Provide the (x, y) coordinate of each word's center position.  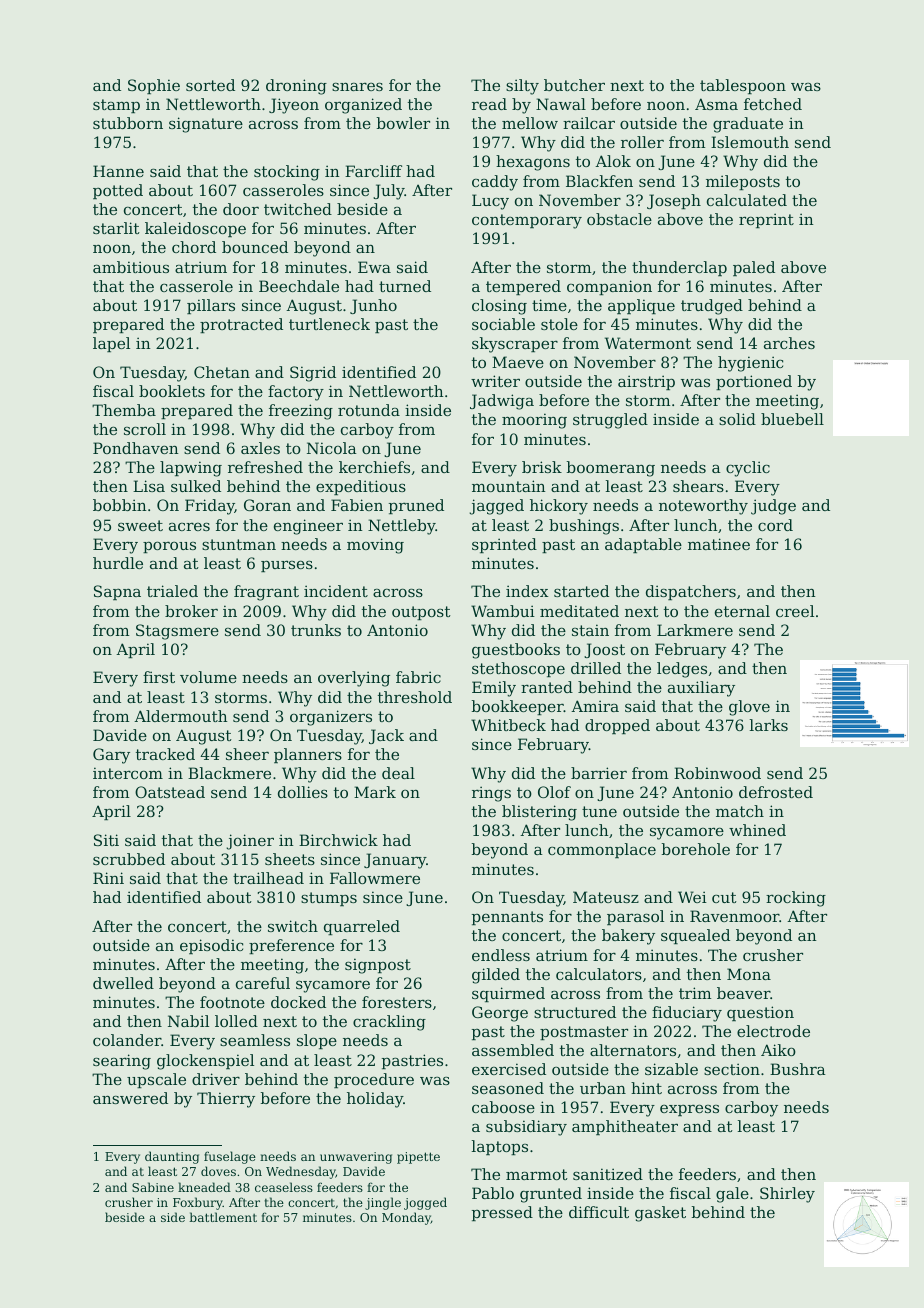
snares (357, 87)
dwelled (123, 983)
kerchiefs (374, 467)
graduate (748, 125)
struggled (610, 421)
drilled (596, 668)
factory (296, 393)
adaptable (643, 545)
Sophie (154, 86)
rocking (796, 899)
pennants (507, 918)
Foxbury (198, 1203)
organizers (331, 718)
